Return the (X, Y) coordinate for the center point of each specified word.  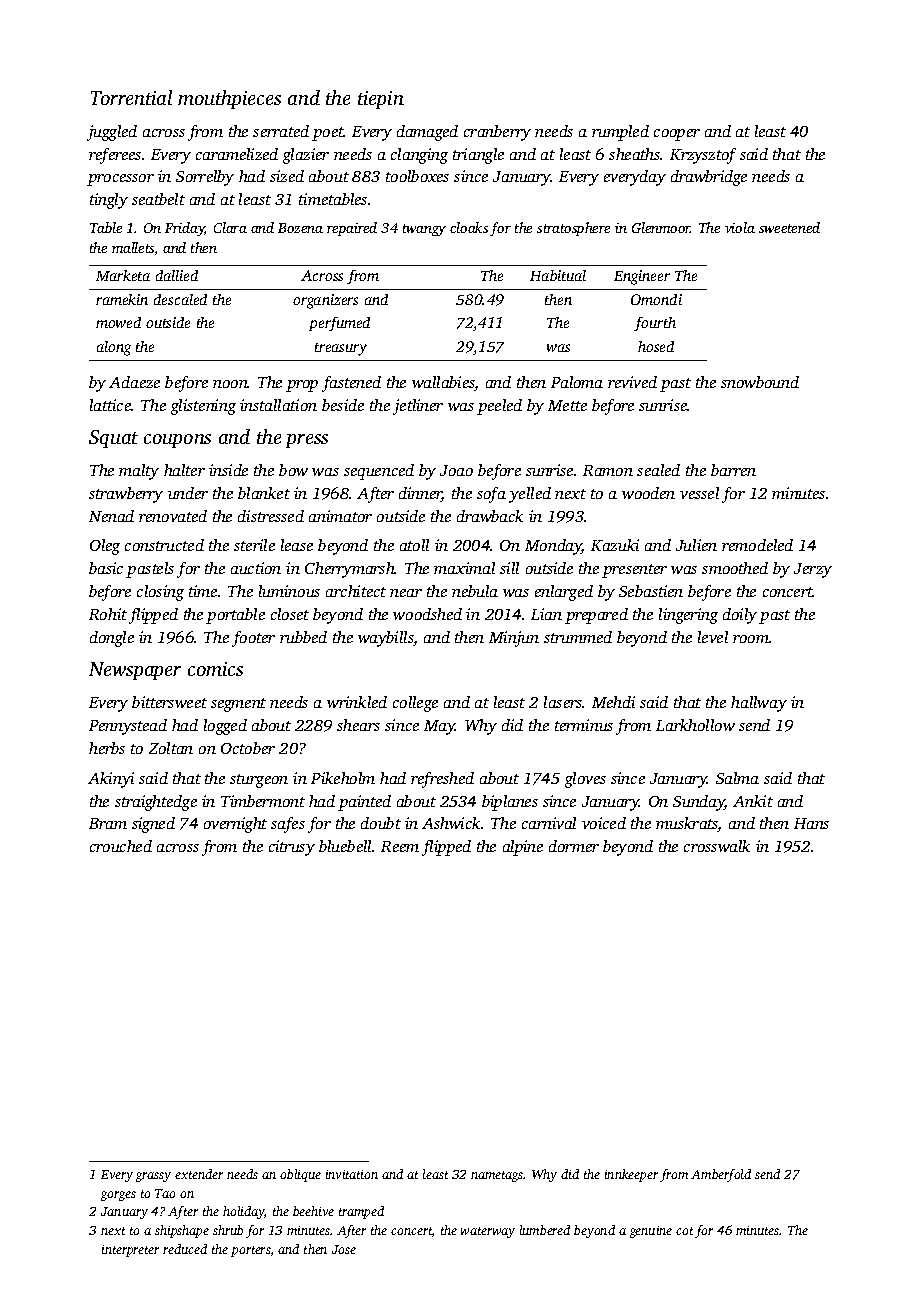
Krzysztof (703, 156)
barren (733, 470)
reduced (185, 1249)
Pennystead (128, 727)
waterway (488, 1232)
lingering (688, 616)
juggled (112, 133)
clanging (419, 156)
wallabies (443, 383)
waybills (386, 639)
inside (228, 470)
